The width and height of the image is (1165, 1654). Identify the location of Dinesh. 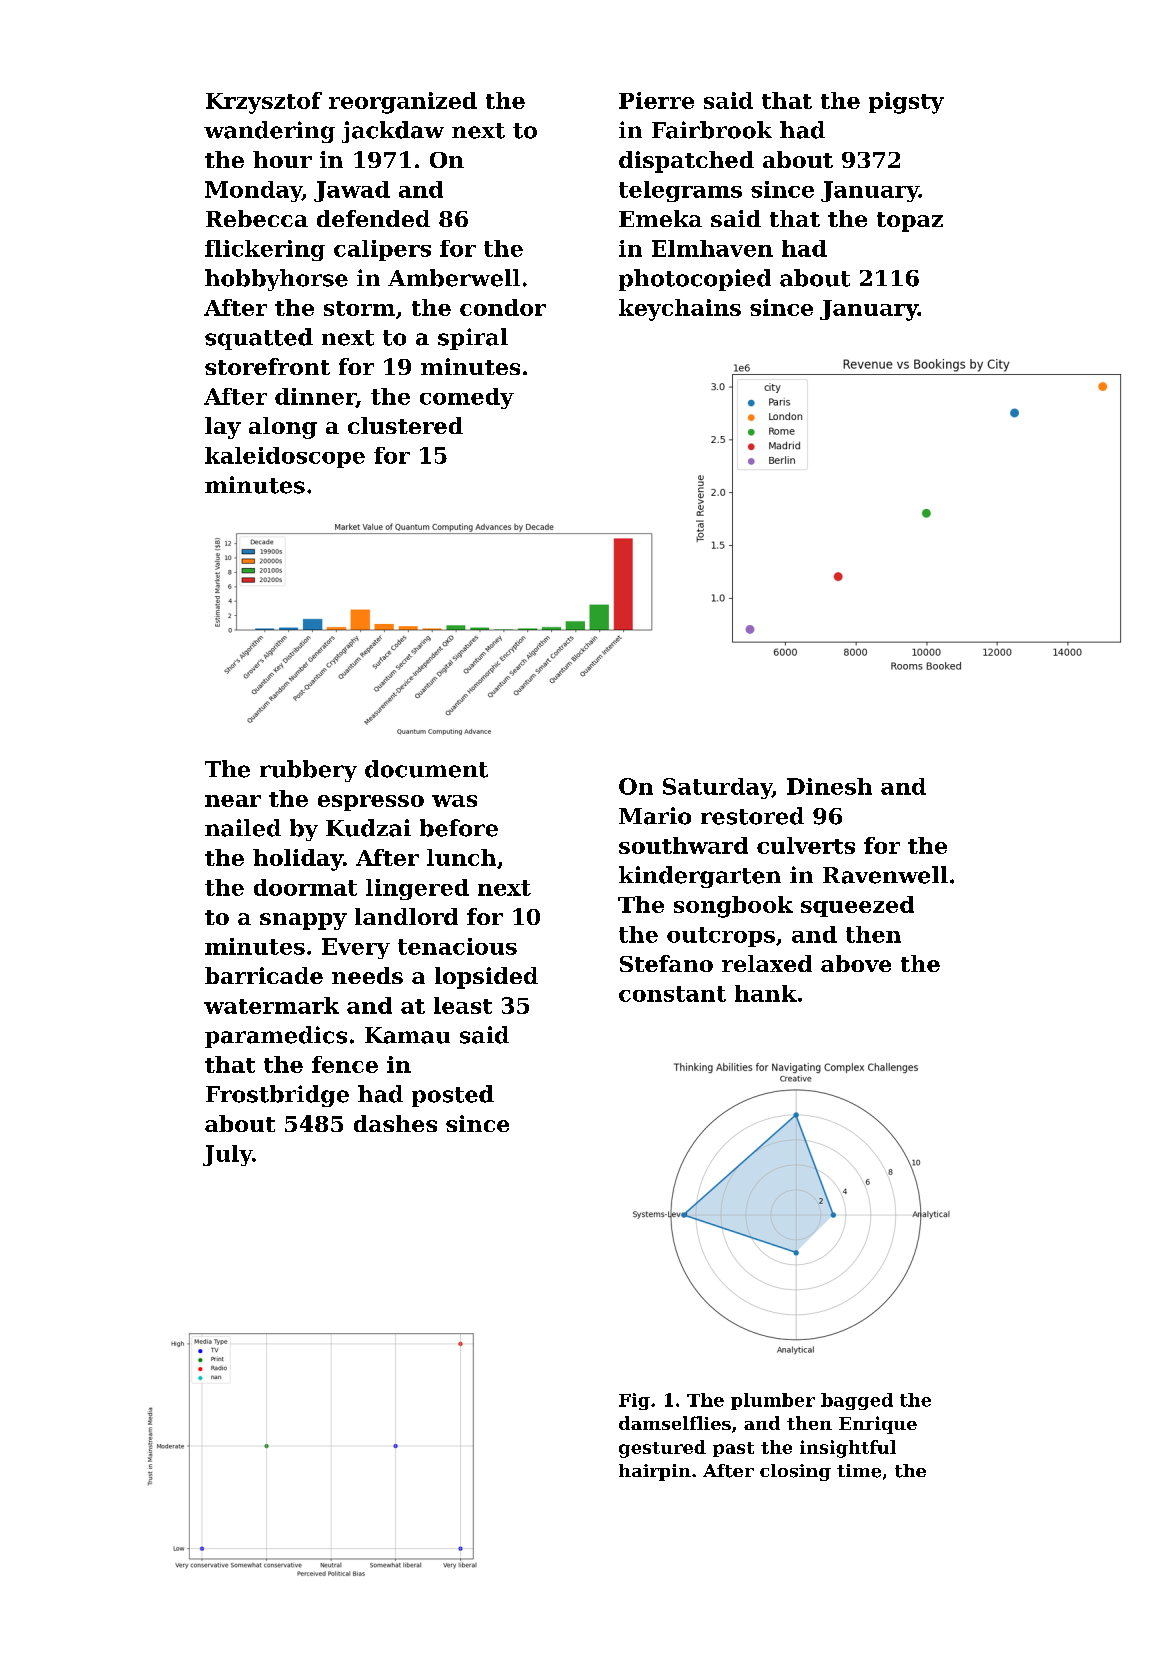
(829, 786).
